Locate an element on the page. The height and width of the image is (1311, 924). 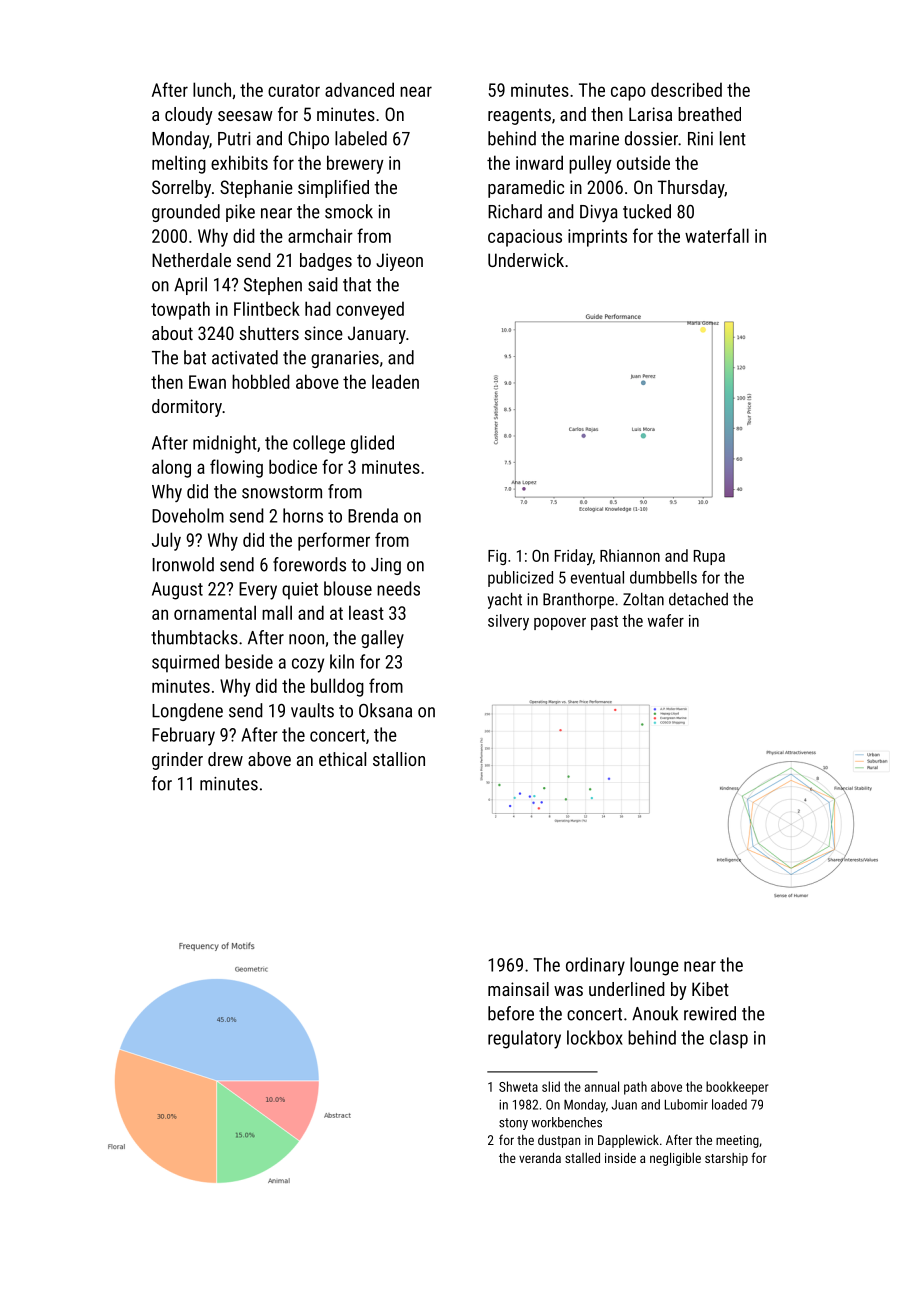
squirmed is located at coordinates (185, 663).
